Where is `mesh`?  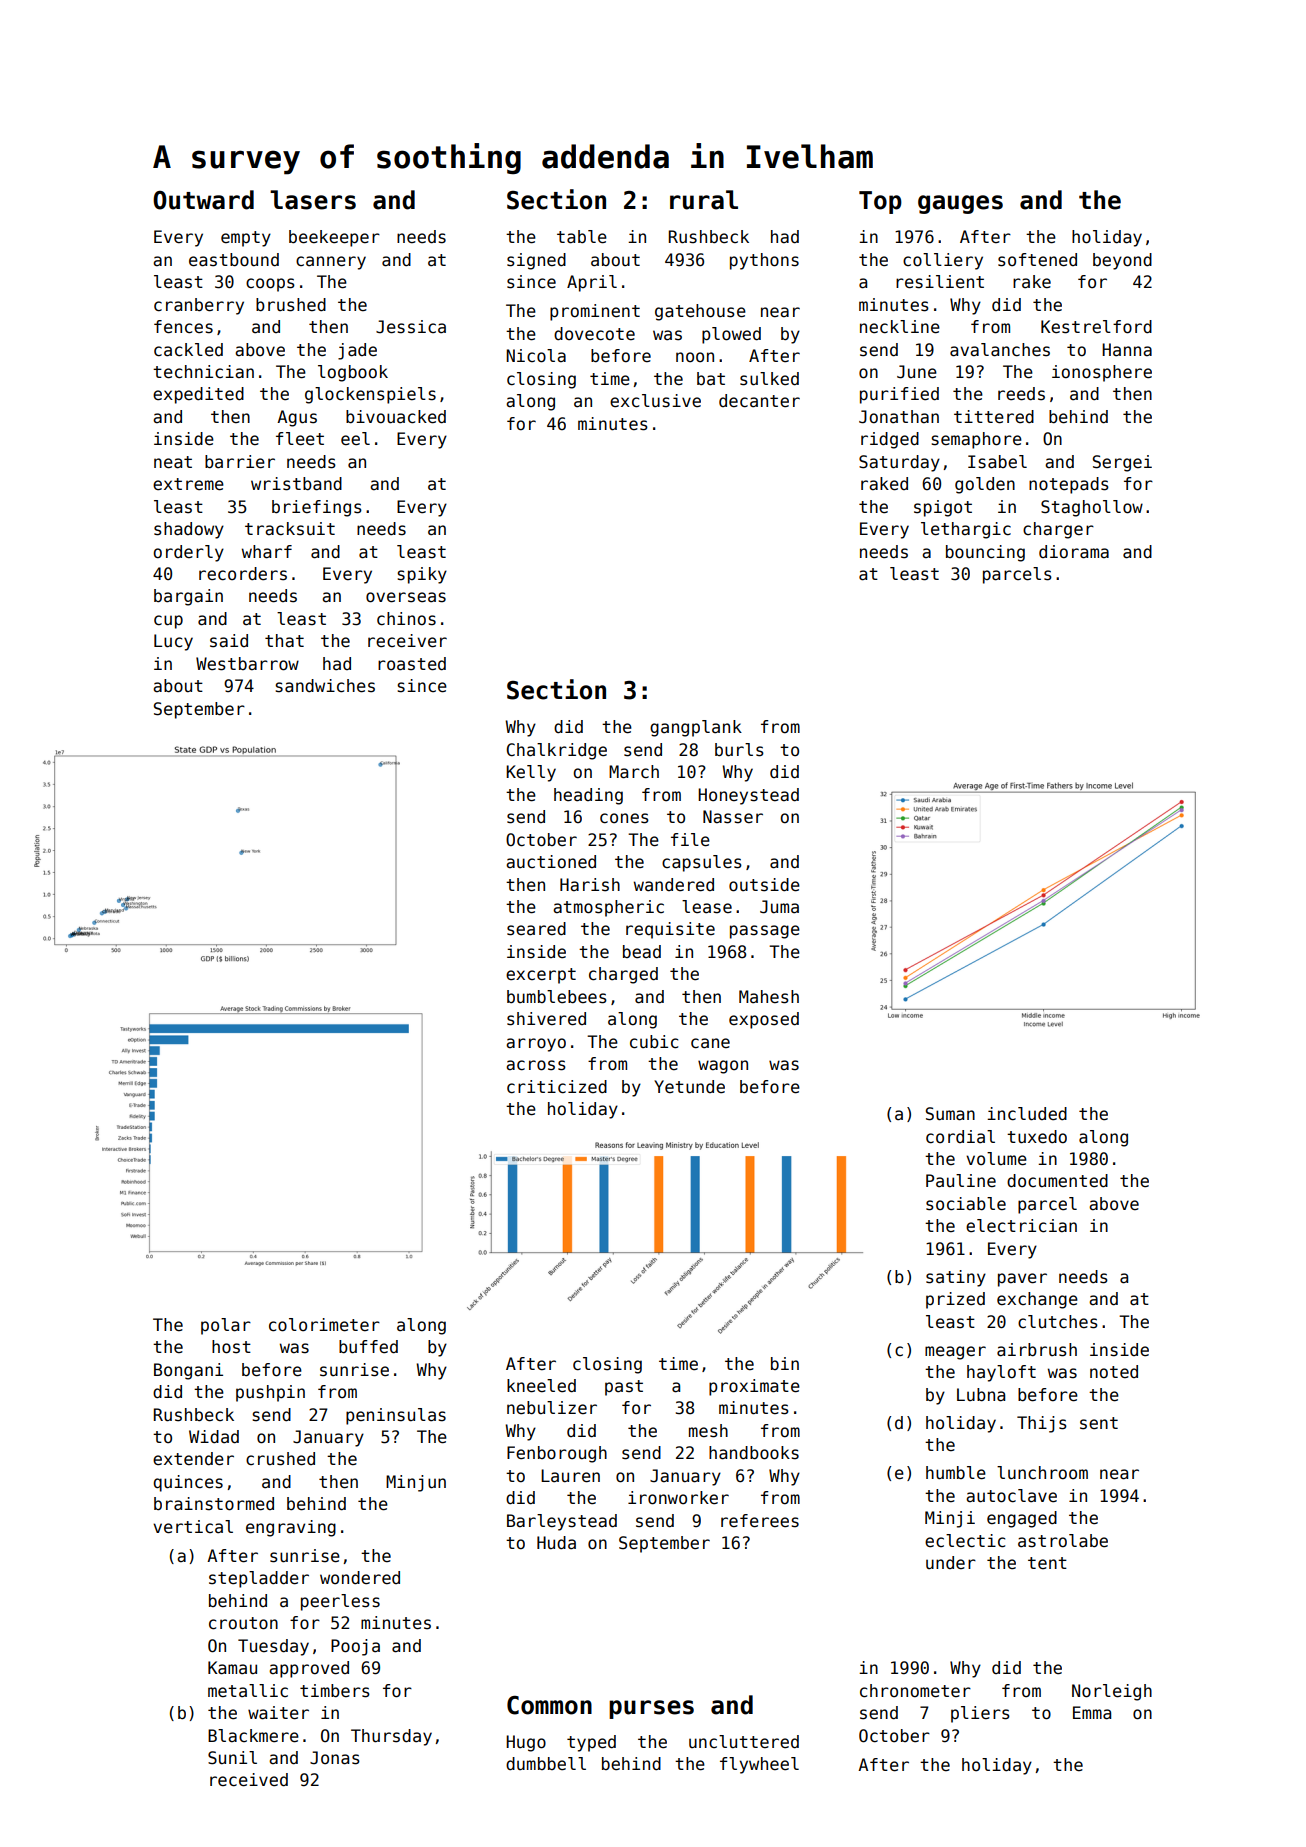
mesh is located at coordinates (708, 1431).
